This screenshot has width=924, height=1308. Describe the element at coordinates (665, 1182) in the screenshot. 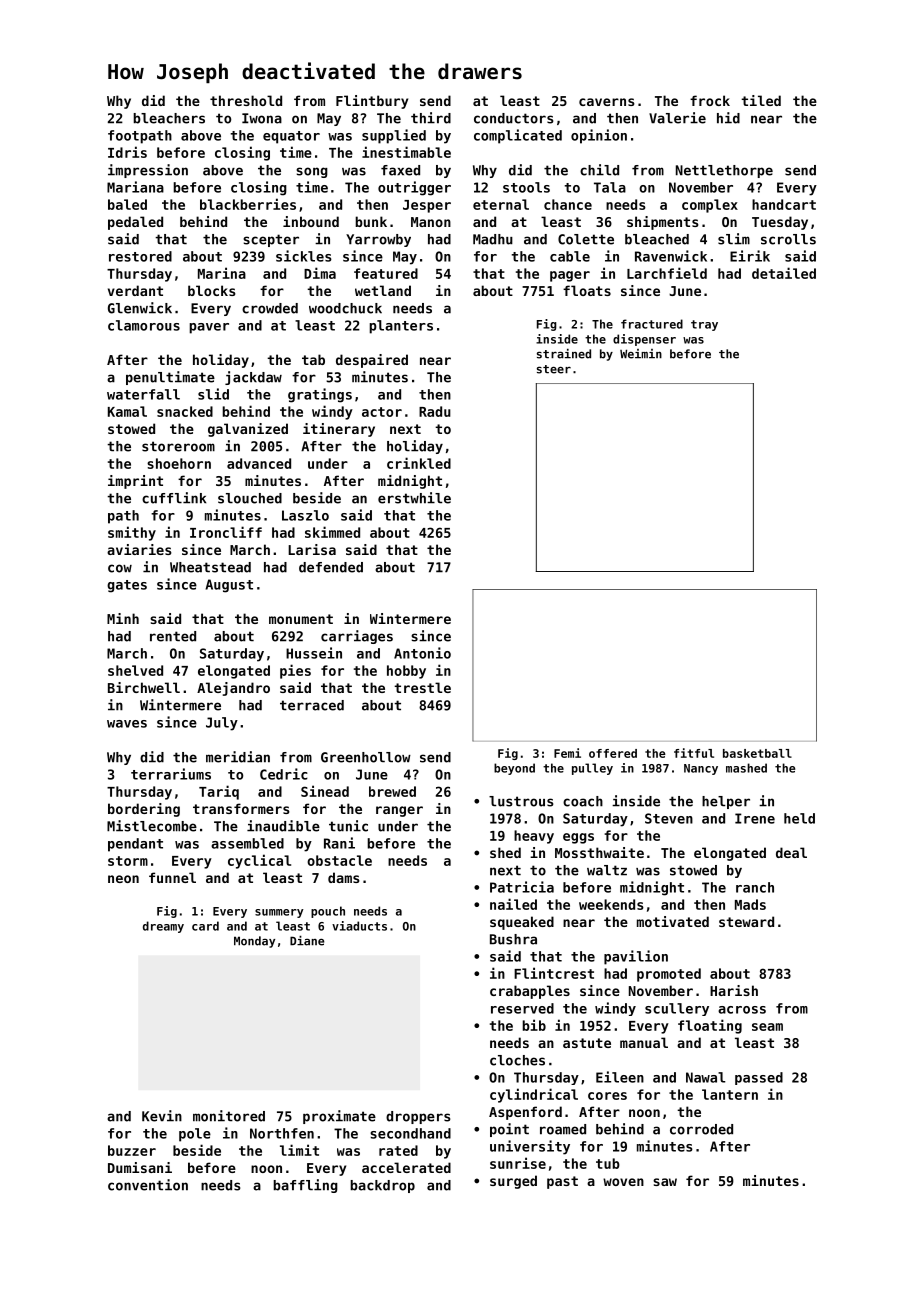

I see `saw` at that location.
